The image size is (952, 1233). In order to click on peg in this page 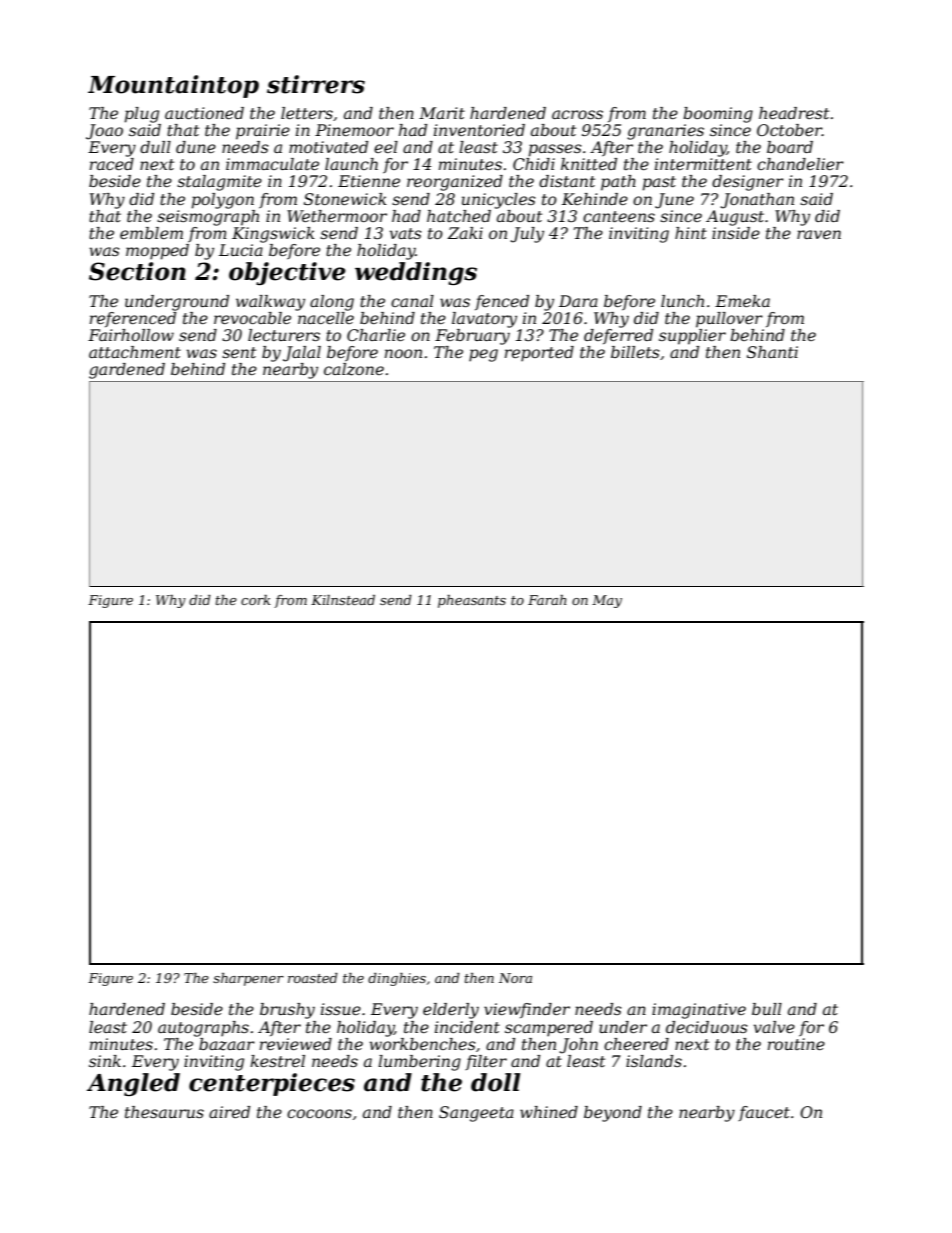, I will do `click(483, 355)`.
